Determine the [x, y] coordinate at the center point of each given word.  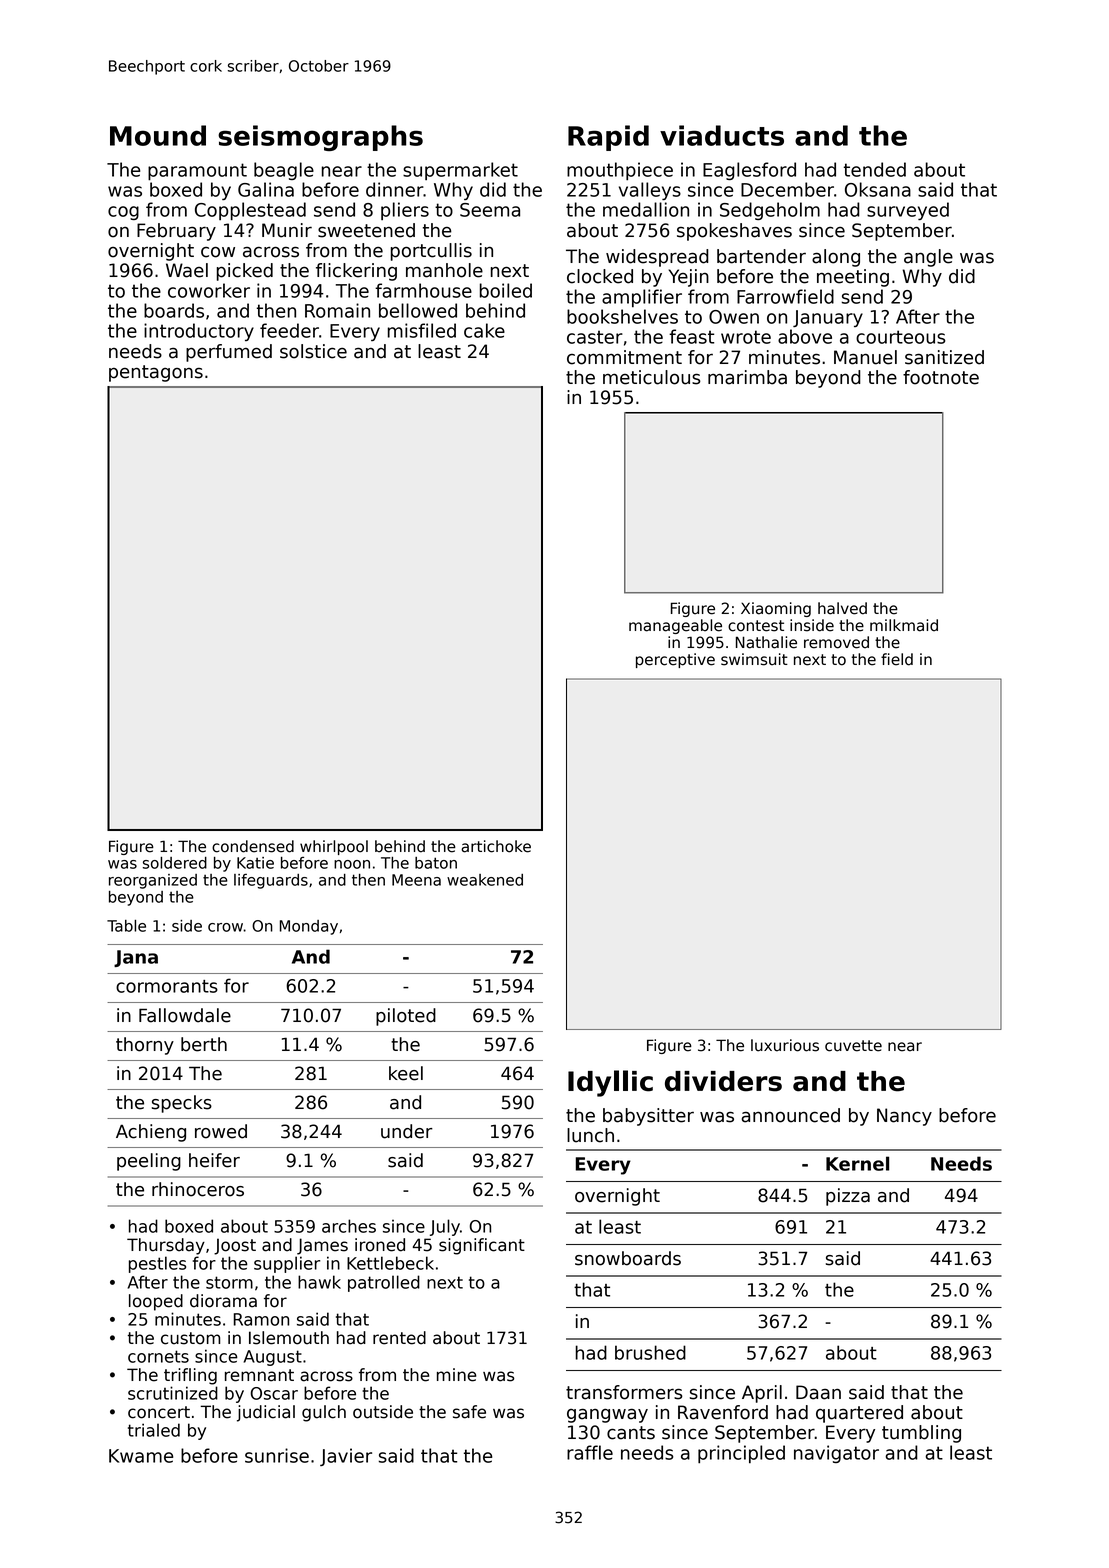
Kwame [141, 1456]
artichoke [496, 846]
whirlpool [334, 847]
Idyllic [610, 1083]
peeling [149, 1162]
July [445, 1227]
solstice [313, 351]
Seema [490, 210]
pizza [848, 1197]
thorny [145, 1046]
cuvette [853, 1046]
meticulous [652, 377]
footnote [941, 377]
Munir [287, 230]
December [787, 189]
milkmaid [904, 625]
